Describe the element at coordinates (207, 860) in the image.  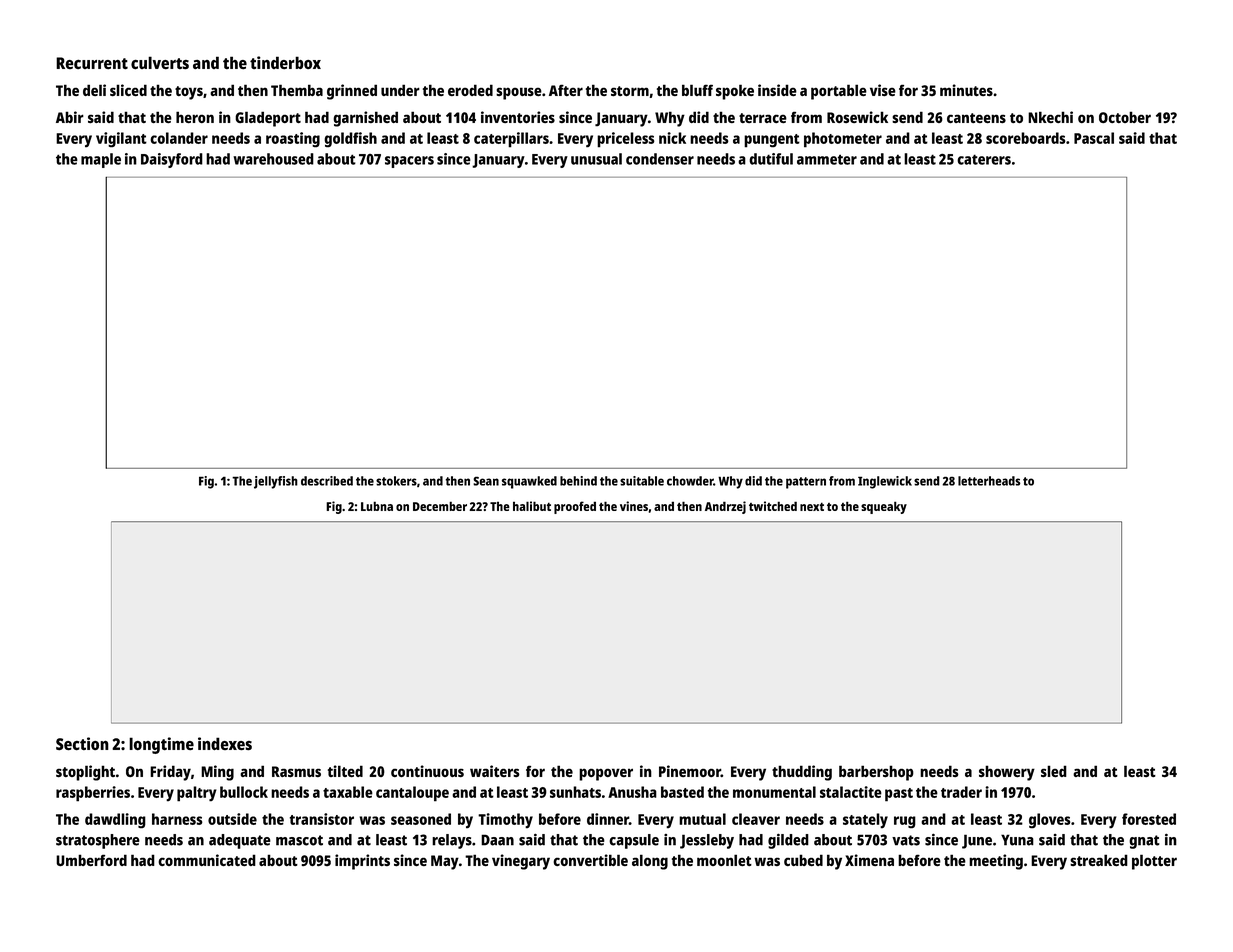
I see `communicated` at that location.
